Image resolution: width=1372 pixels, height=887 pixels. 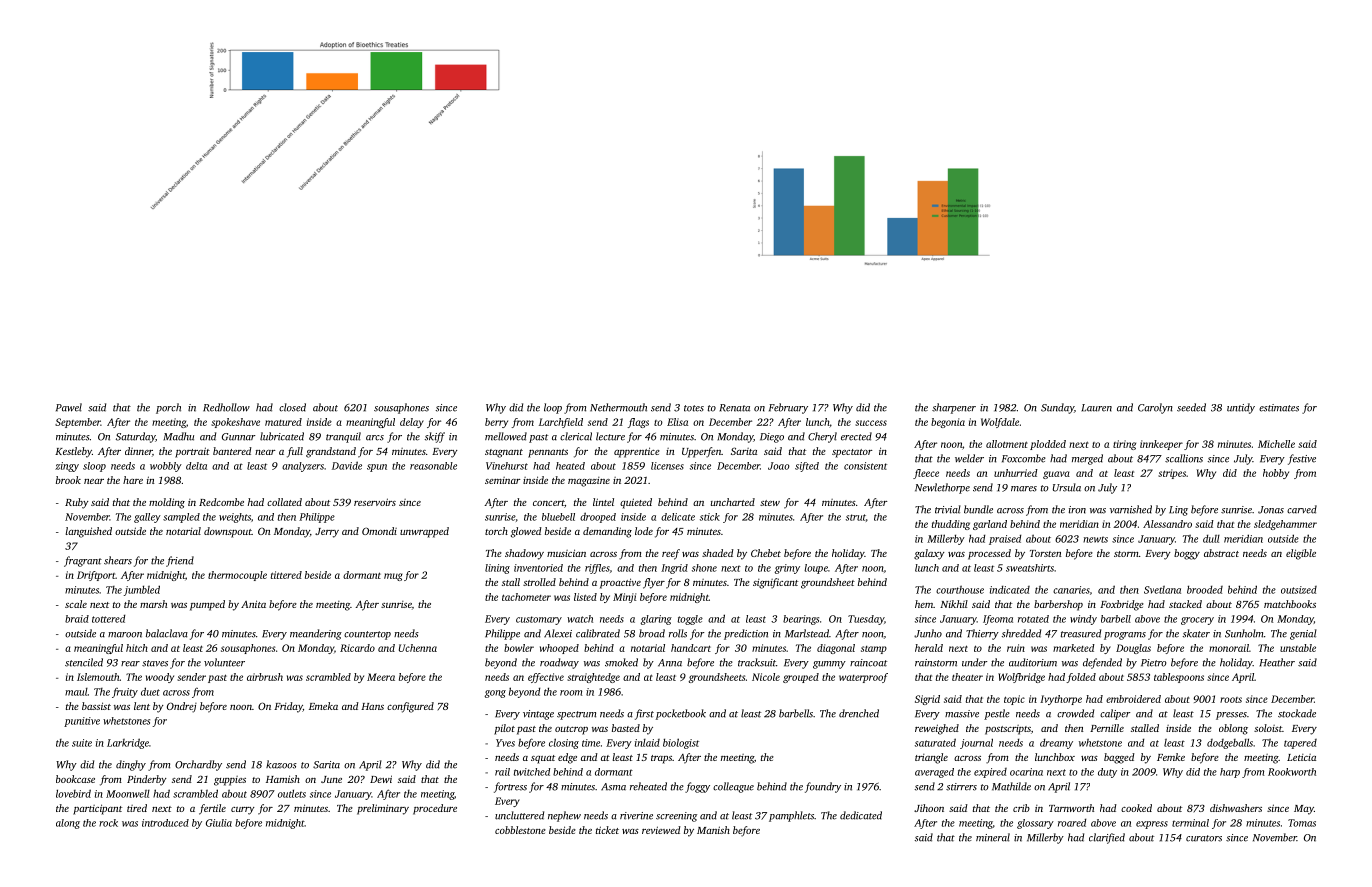 I want to click on outlets, so click(x=292, y=793).
